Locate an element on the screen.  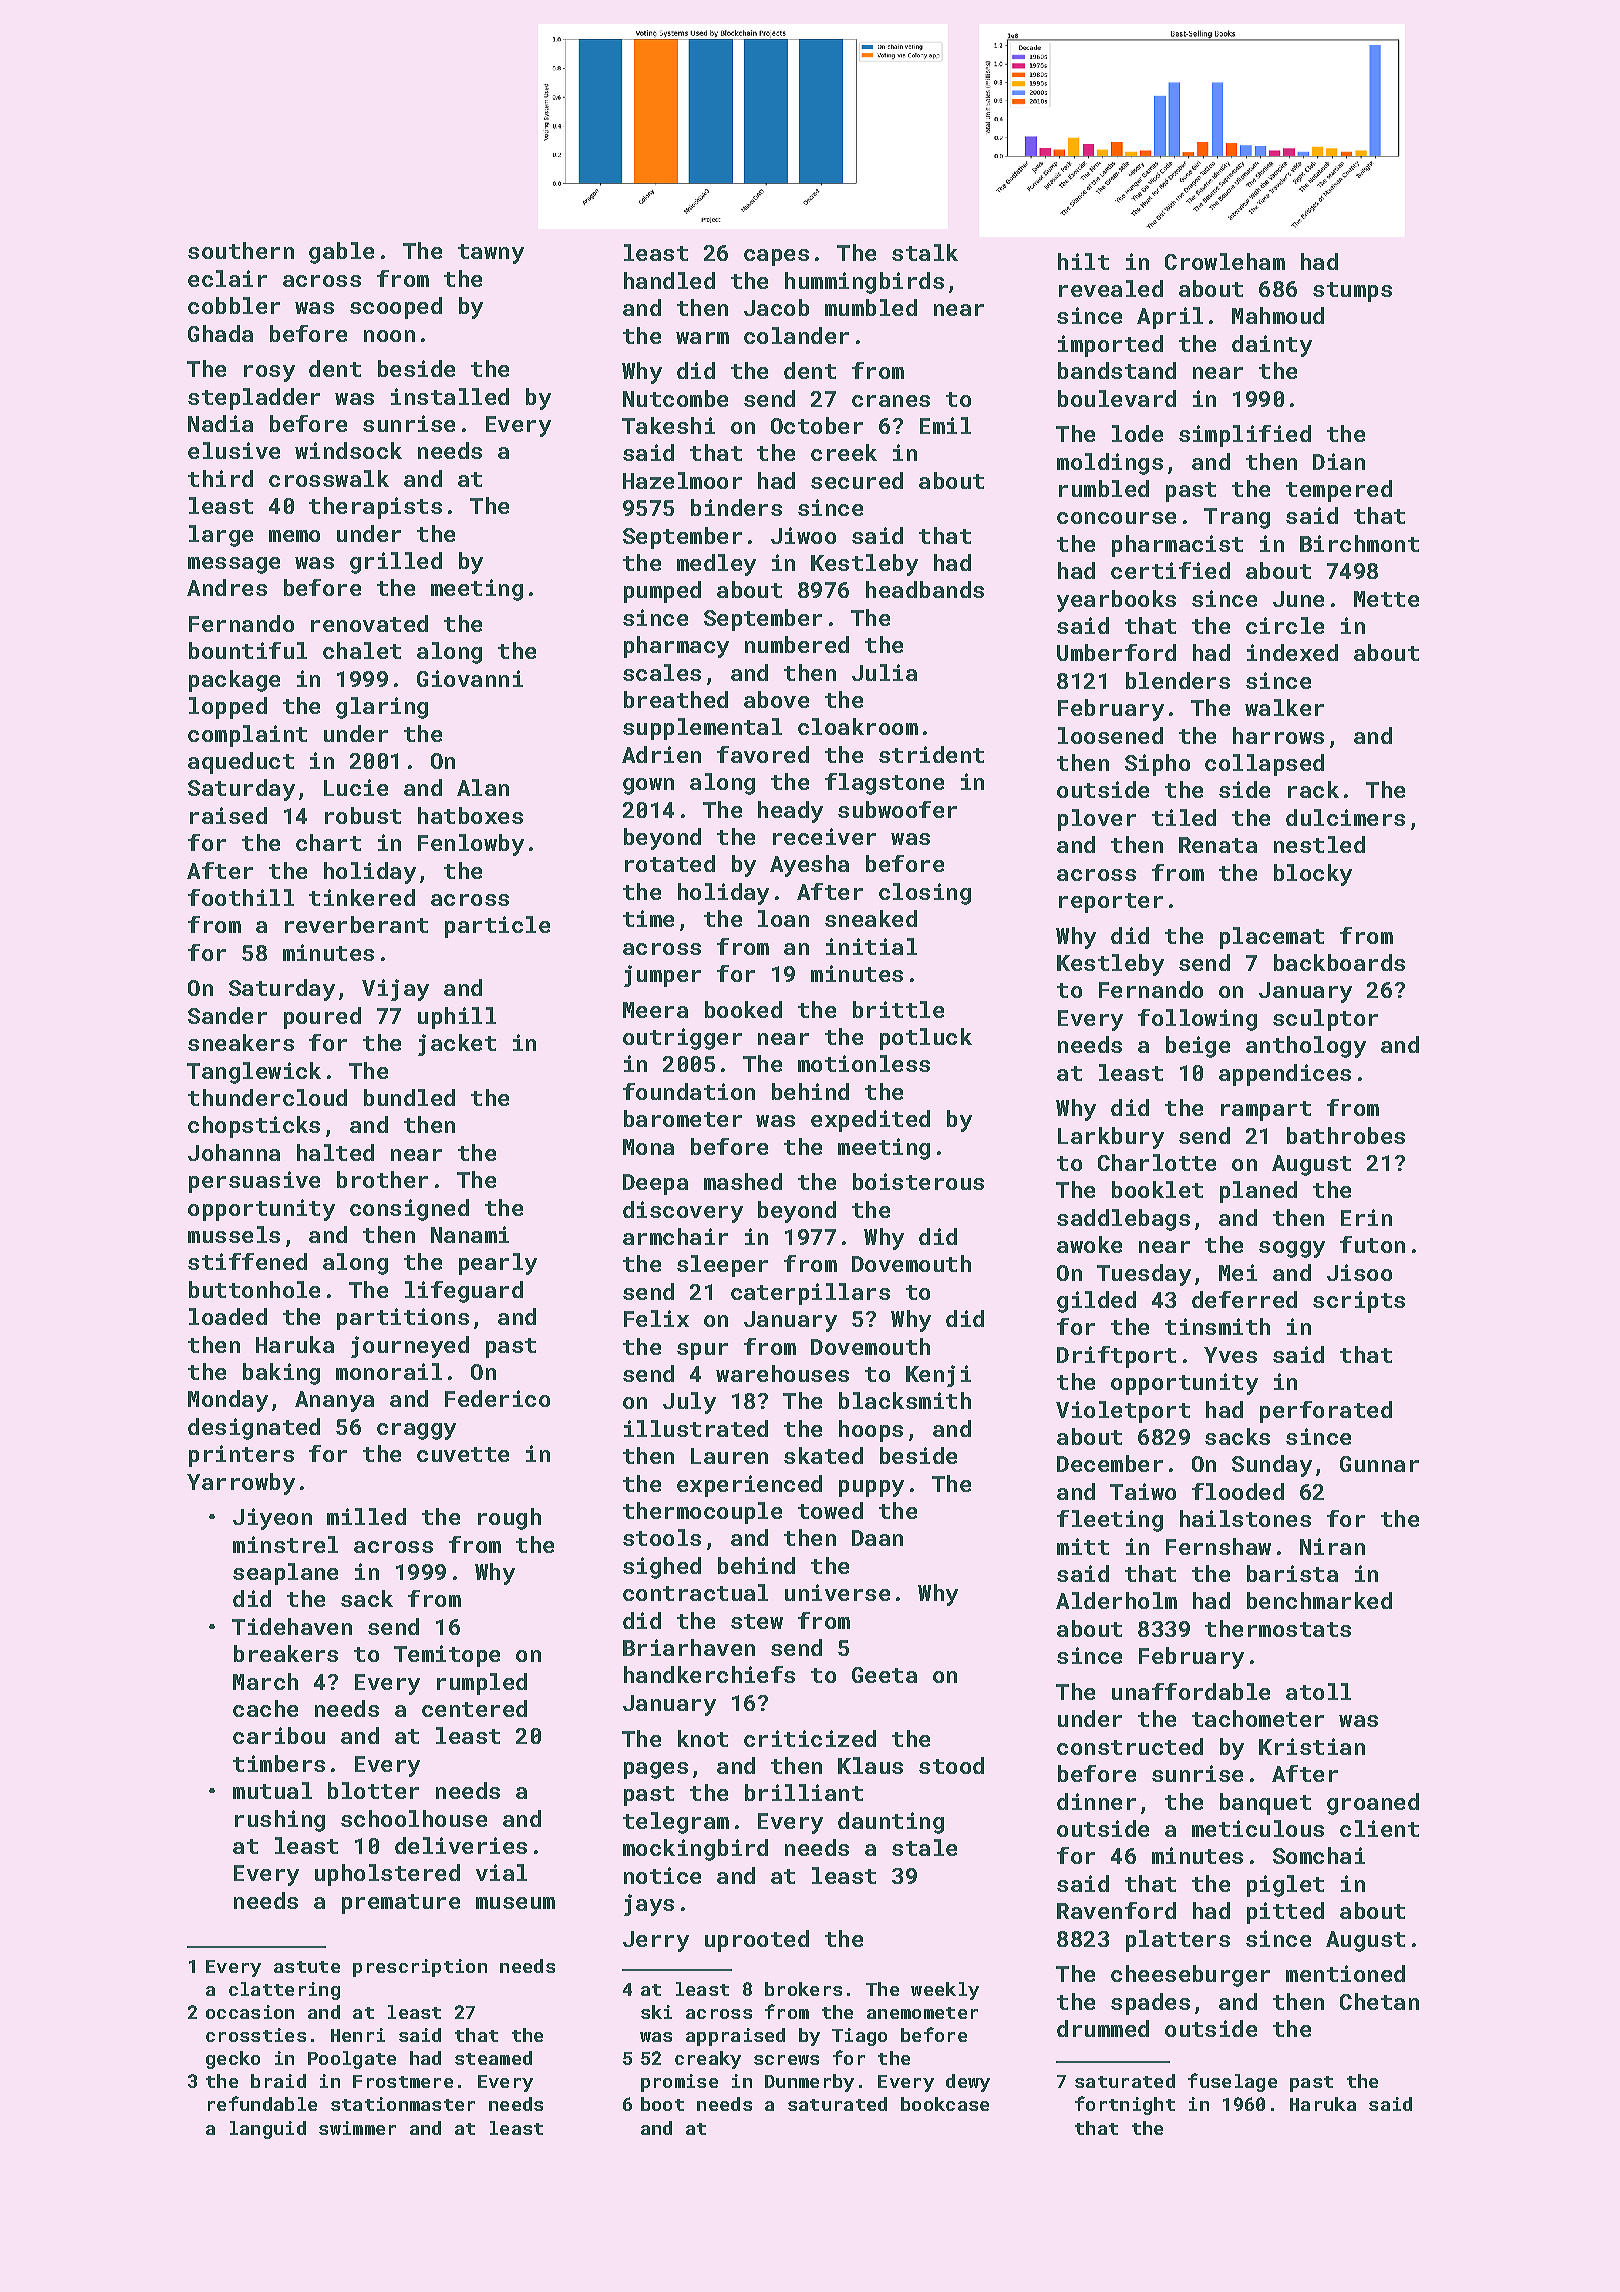
languid is located at coordinates (268, 2130).
